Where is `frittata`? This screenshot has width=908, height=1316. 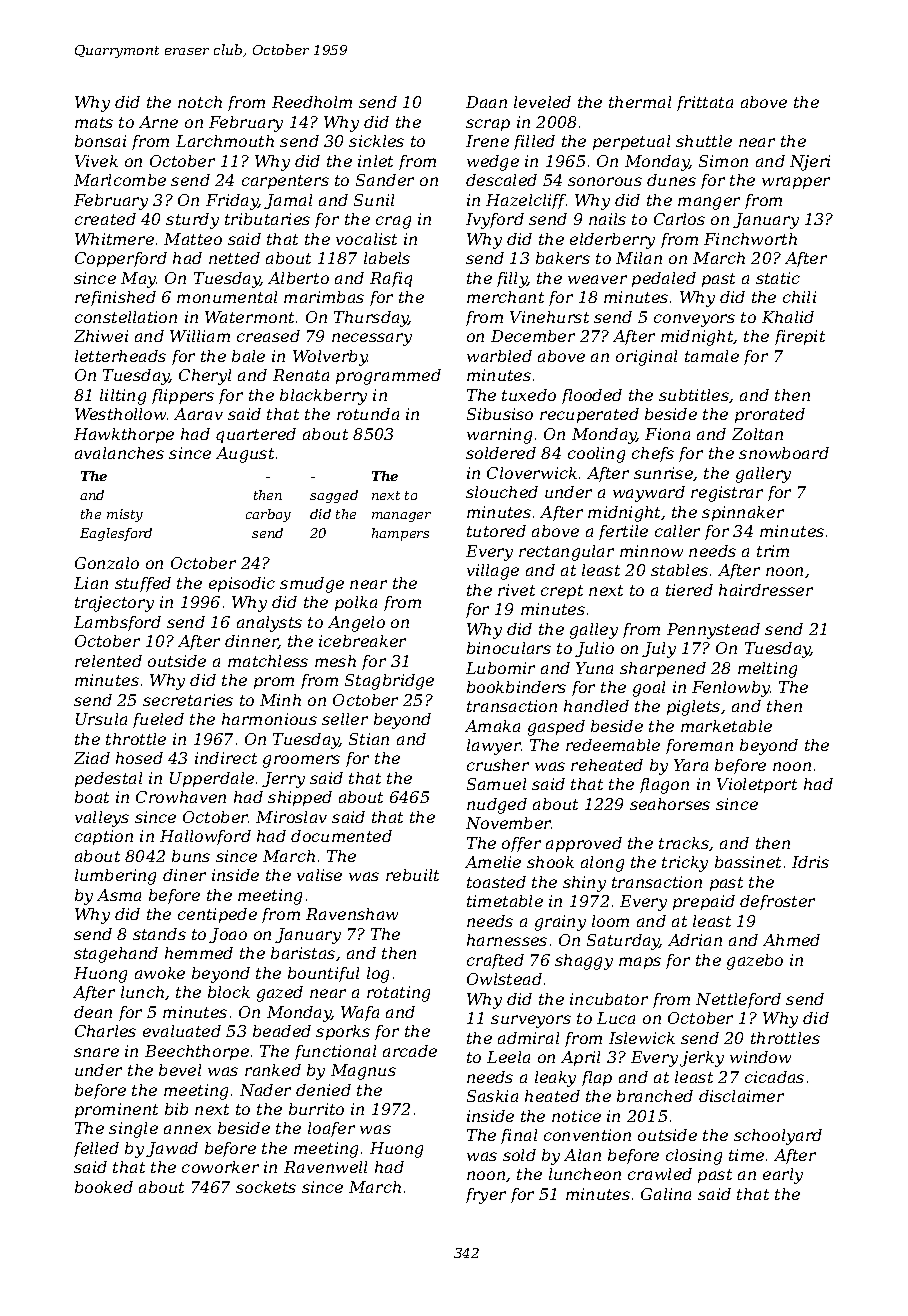 frittata is located at coordinates (705, 103).
